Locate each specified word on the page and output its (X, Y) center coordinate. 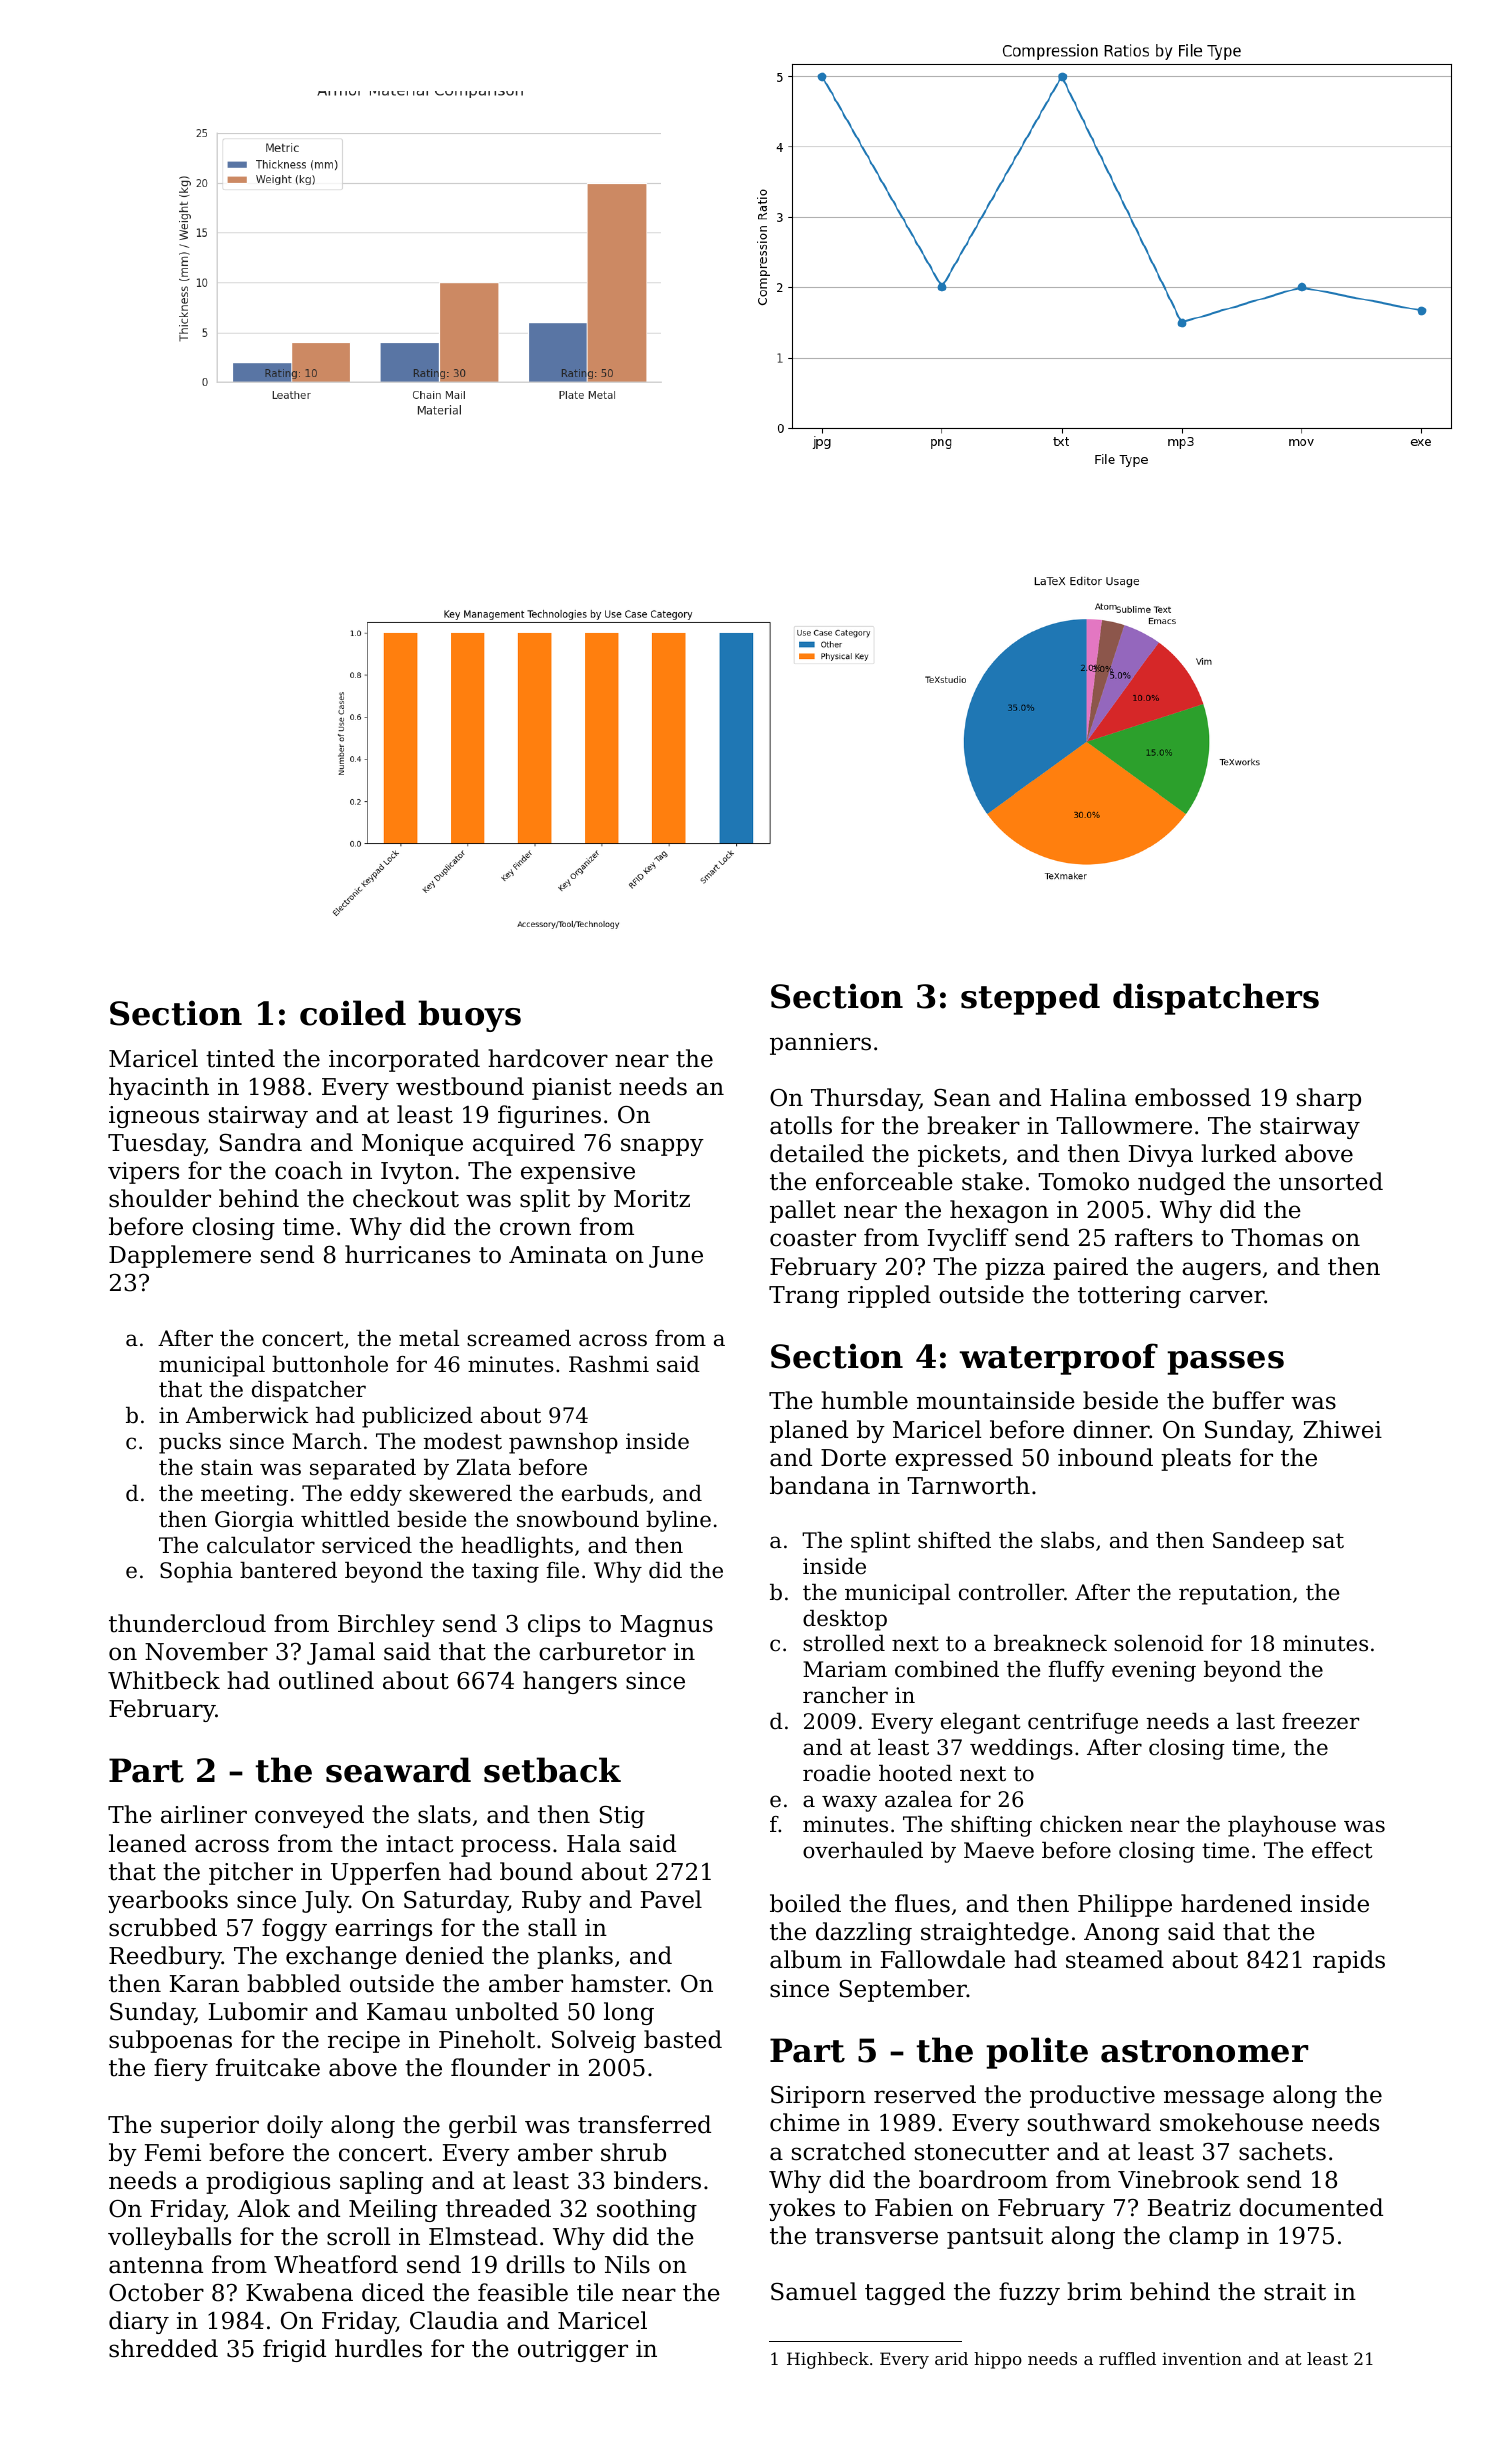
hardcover (548, 1058)
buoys (469, 1016)
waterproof (1058, 1359)
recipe (364, 2042)
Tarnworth (968, 1485)
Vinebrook (1178, 2179)
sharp (1329, 1099)
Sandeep (1258, 1542)
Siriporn (818, 2097)
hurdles (378, 2348)
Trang (804, 1297)
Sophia (196, 1572)
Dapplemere (180, 1256)
